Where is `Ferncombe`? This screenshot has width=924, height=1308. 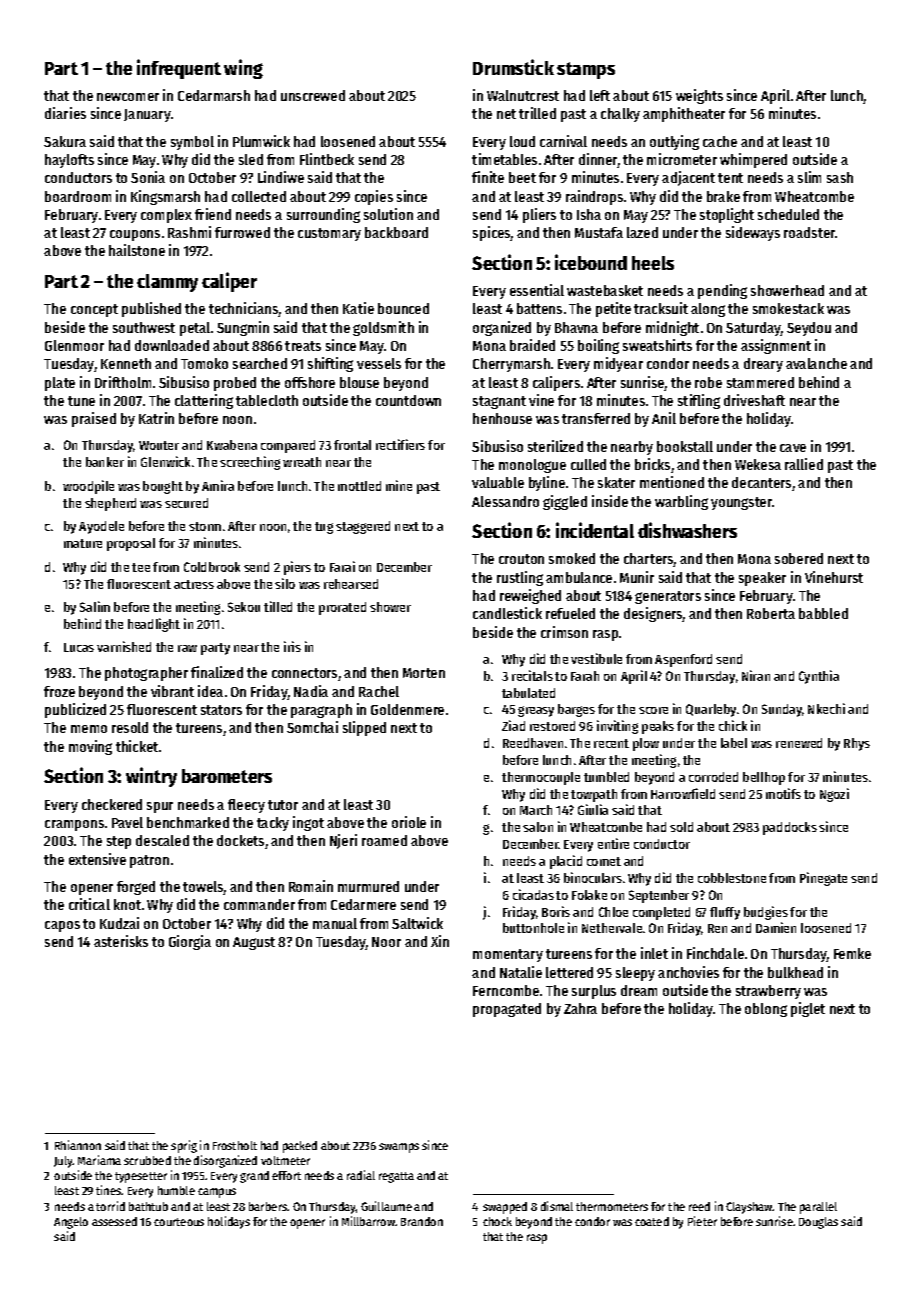 Ferncombe is located at coordinates (506, 990).
